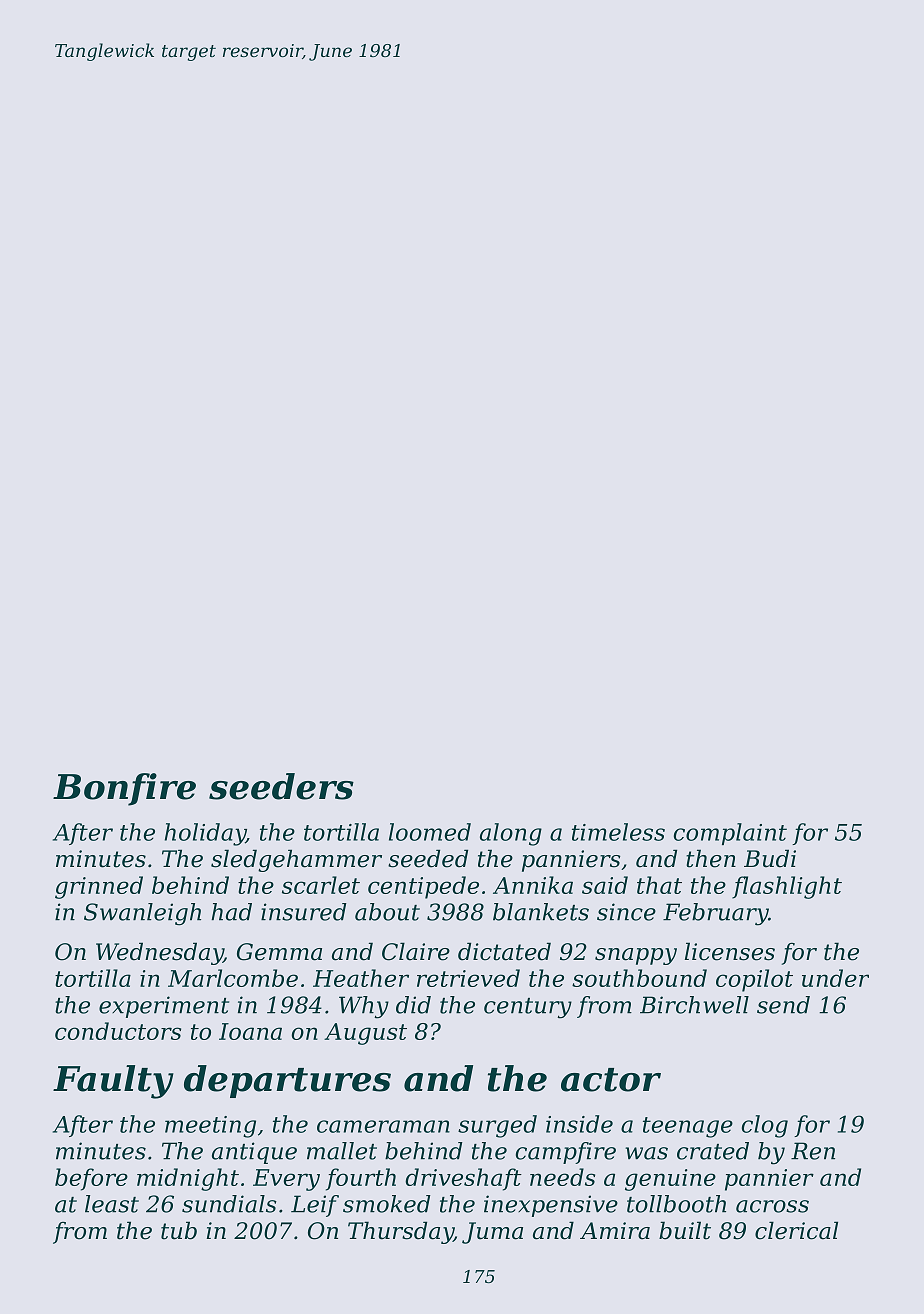  What do you see at coordinates (124, 789) in the screenshot?
I see `Bonfire` at bounding box center [124, 789].
